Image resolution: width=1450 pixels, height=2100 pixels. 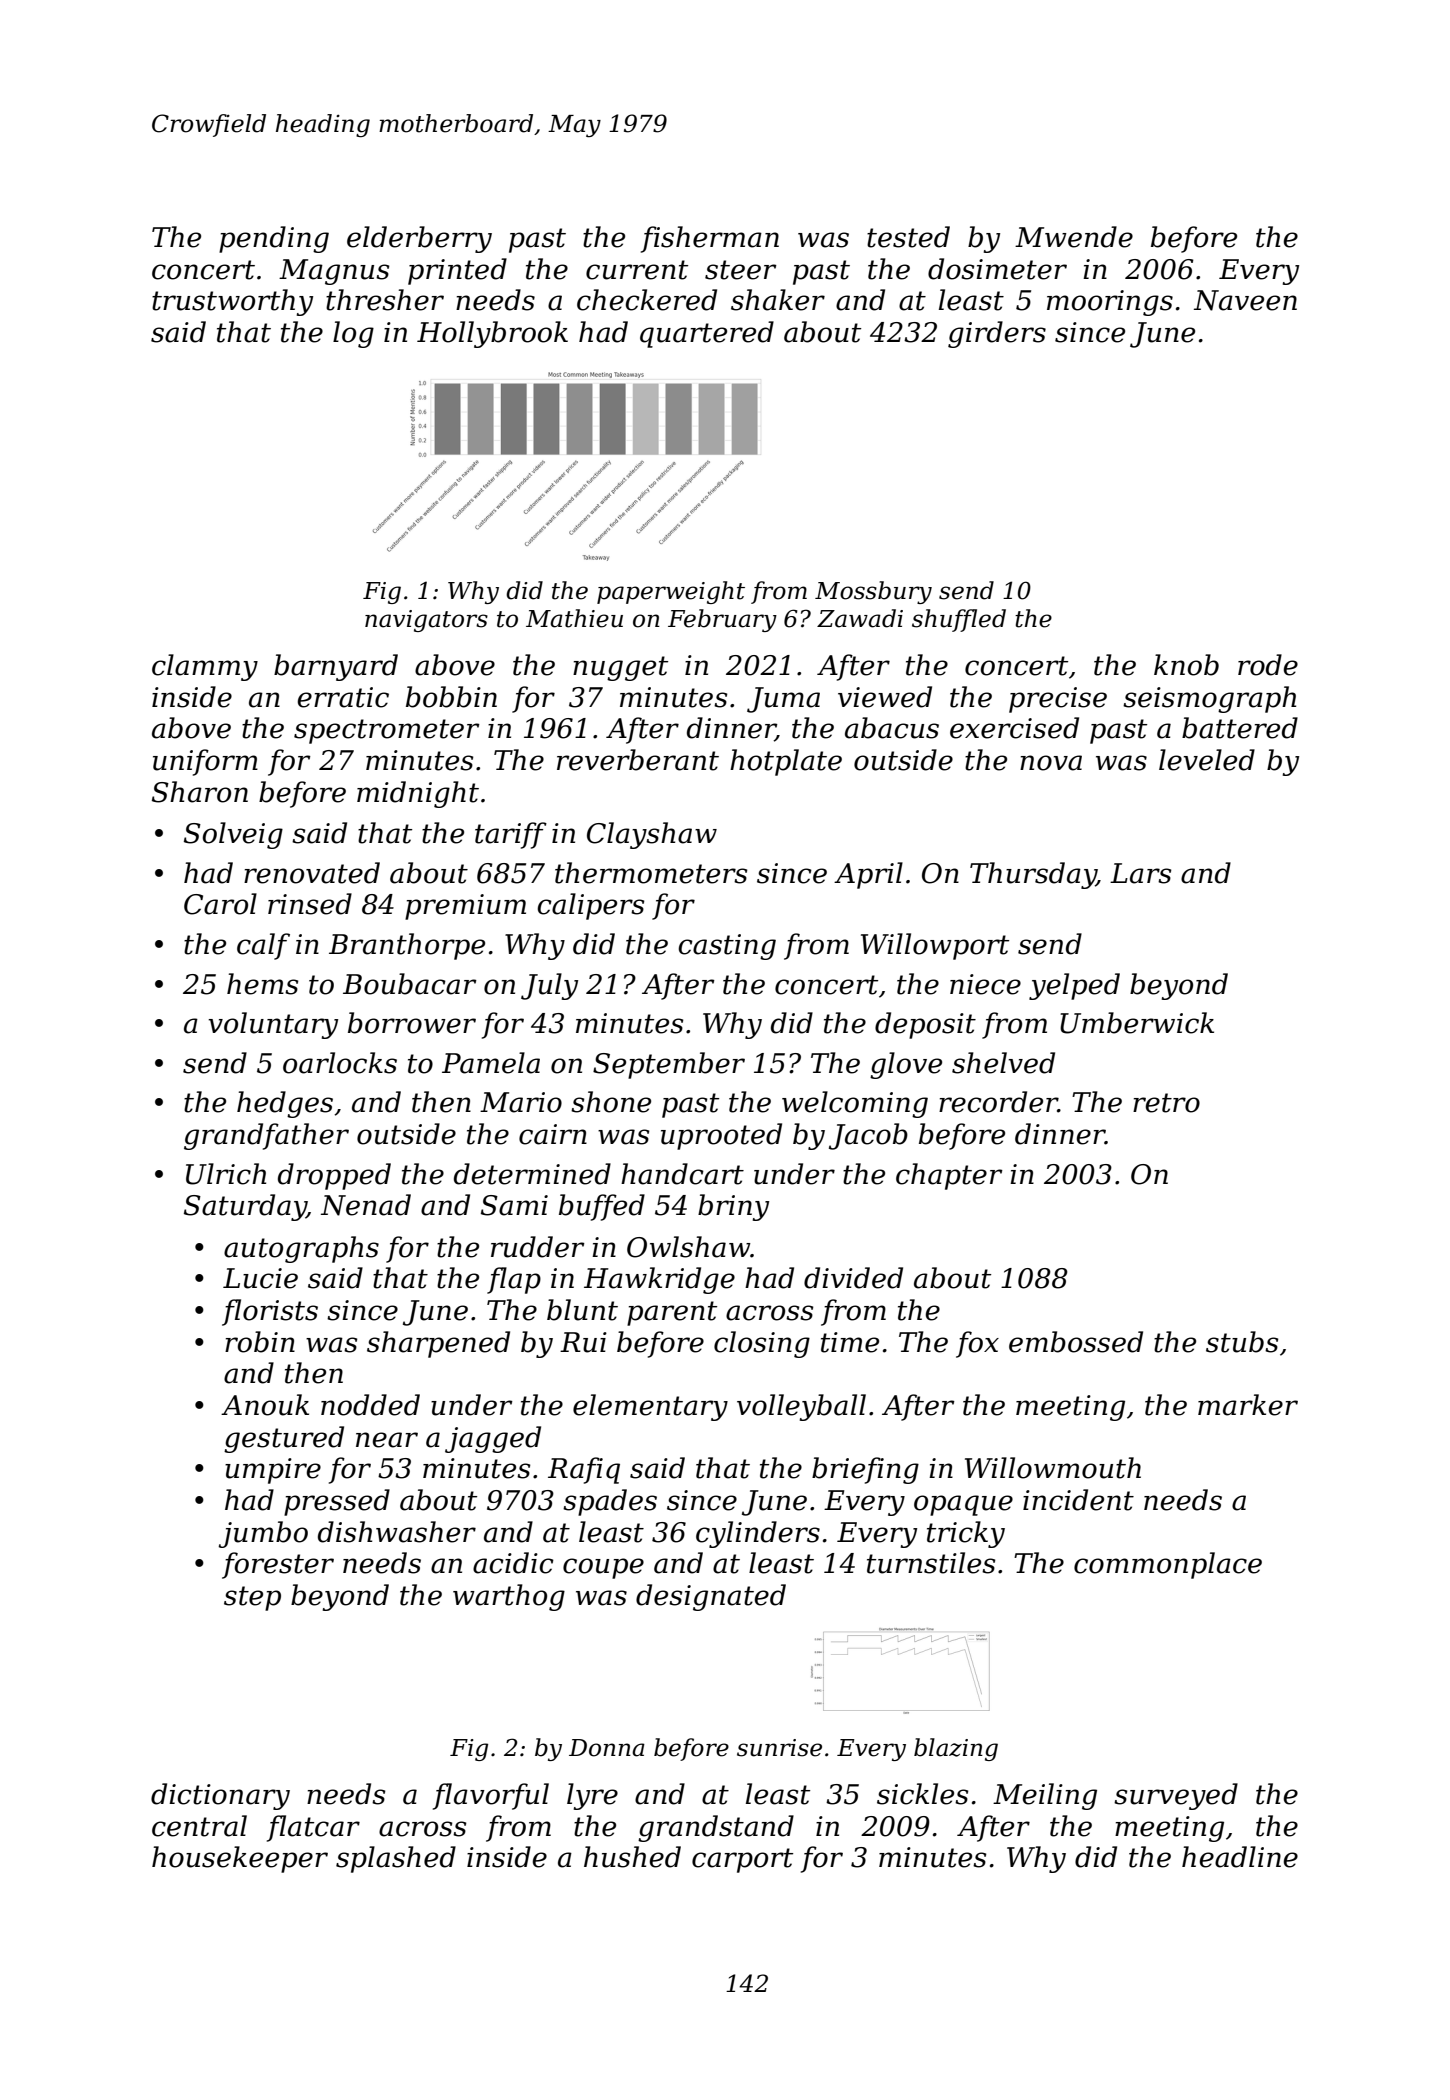 I want to click on tested, so click(x=908, y=237).
